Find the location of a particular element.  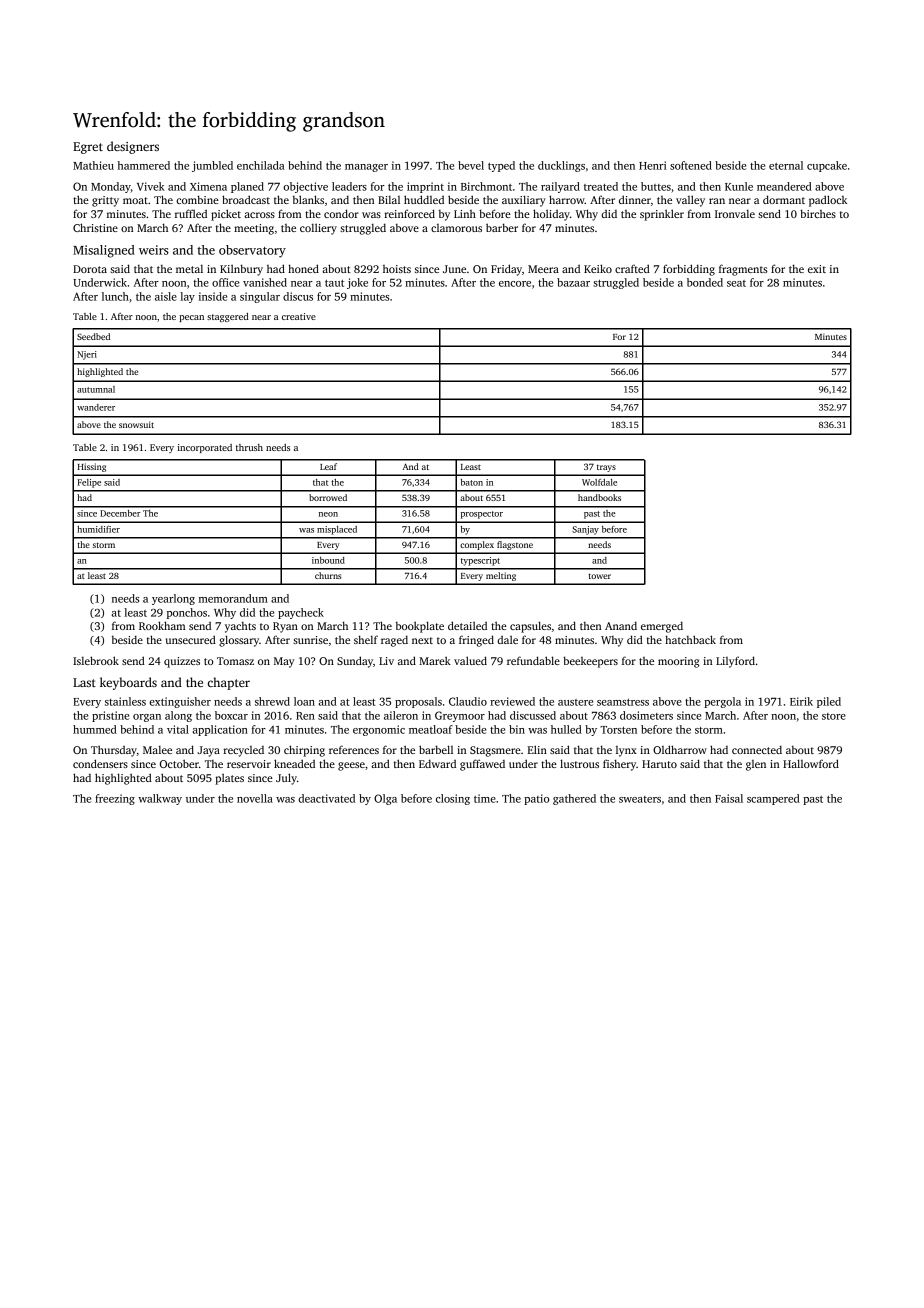

condensers is located at coordinates (100, 763).
